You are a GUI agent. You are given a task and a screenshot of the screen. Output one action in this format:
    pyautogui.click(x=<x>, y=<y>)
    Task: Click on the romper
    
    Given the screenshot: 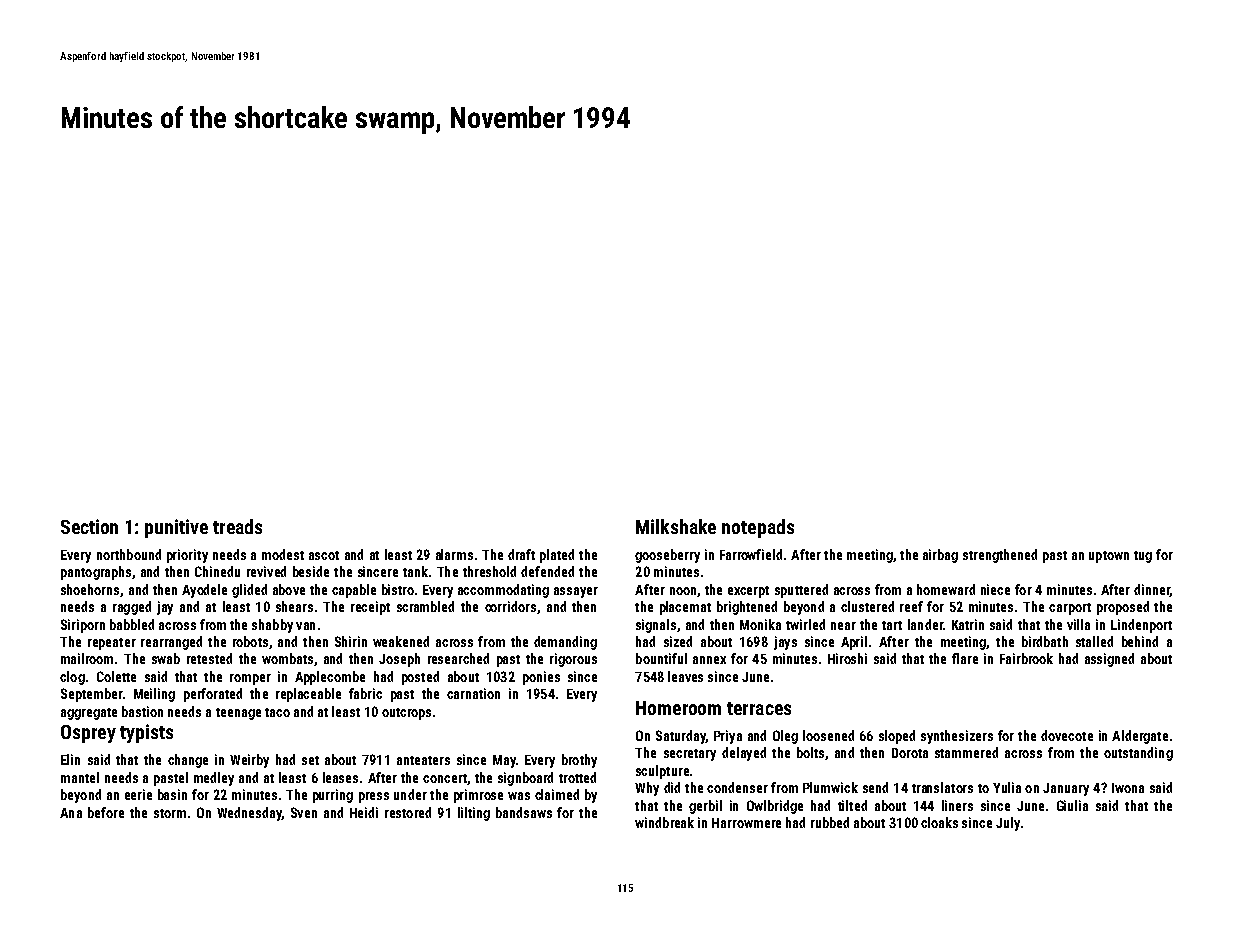 What is the action you would take?
    pyautogui.click(x=250, y=679)
